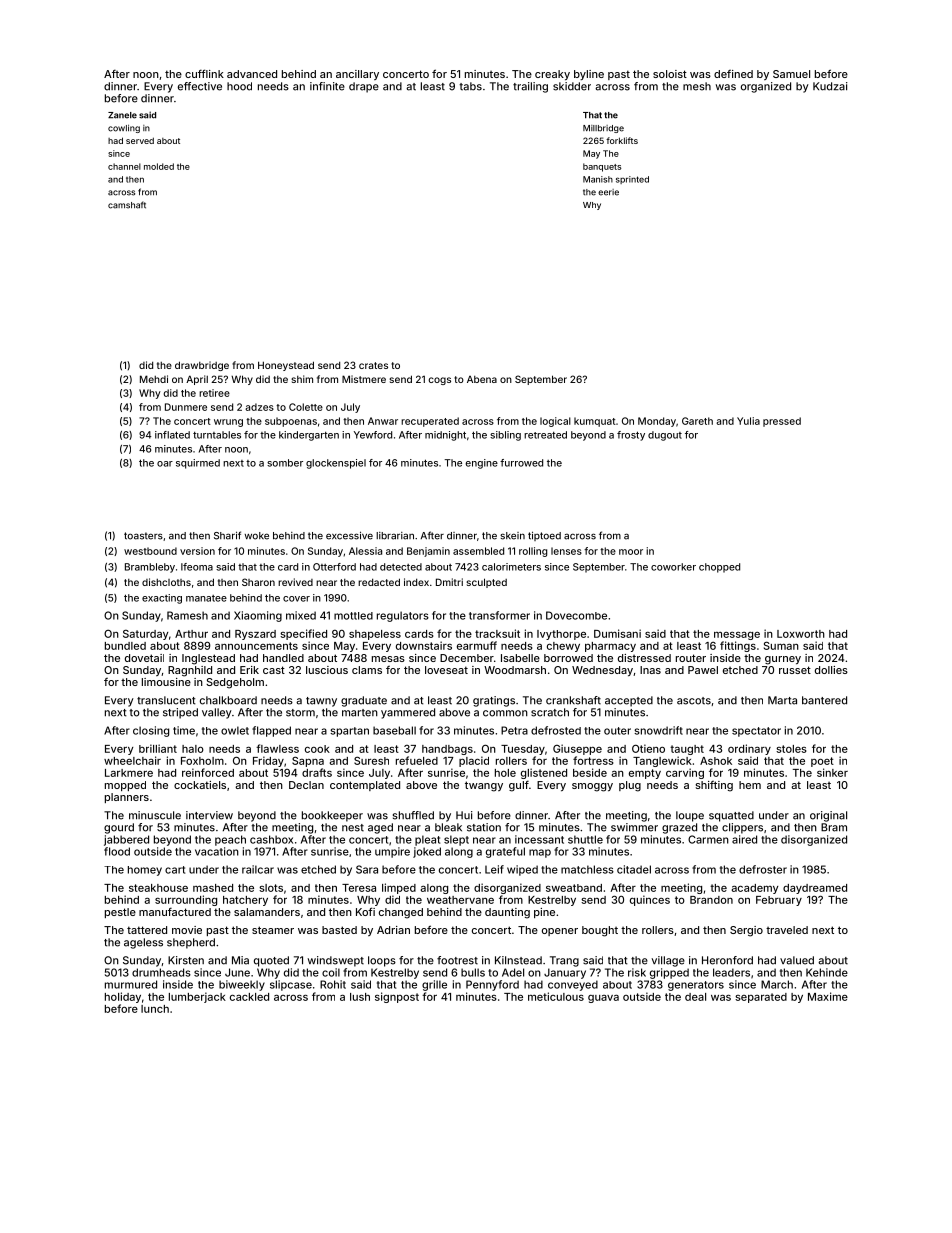 The width and height of the image is (952, 1233). What do you see at coordinates (824, 700) in the image?
I see `bantered` at bounding box center [824, 700].
